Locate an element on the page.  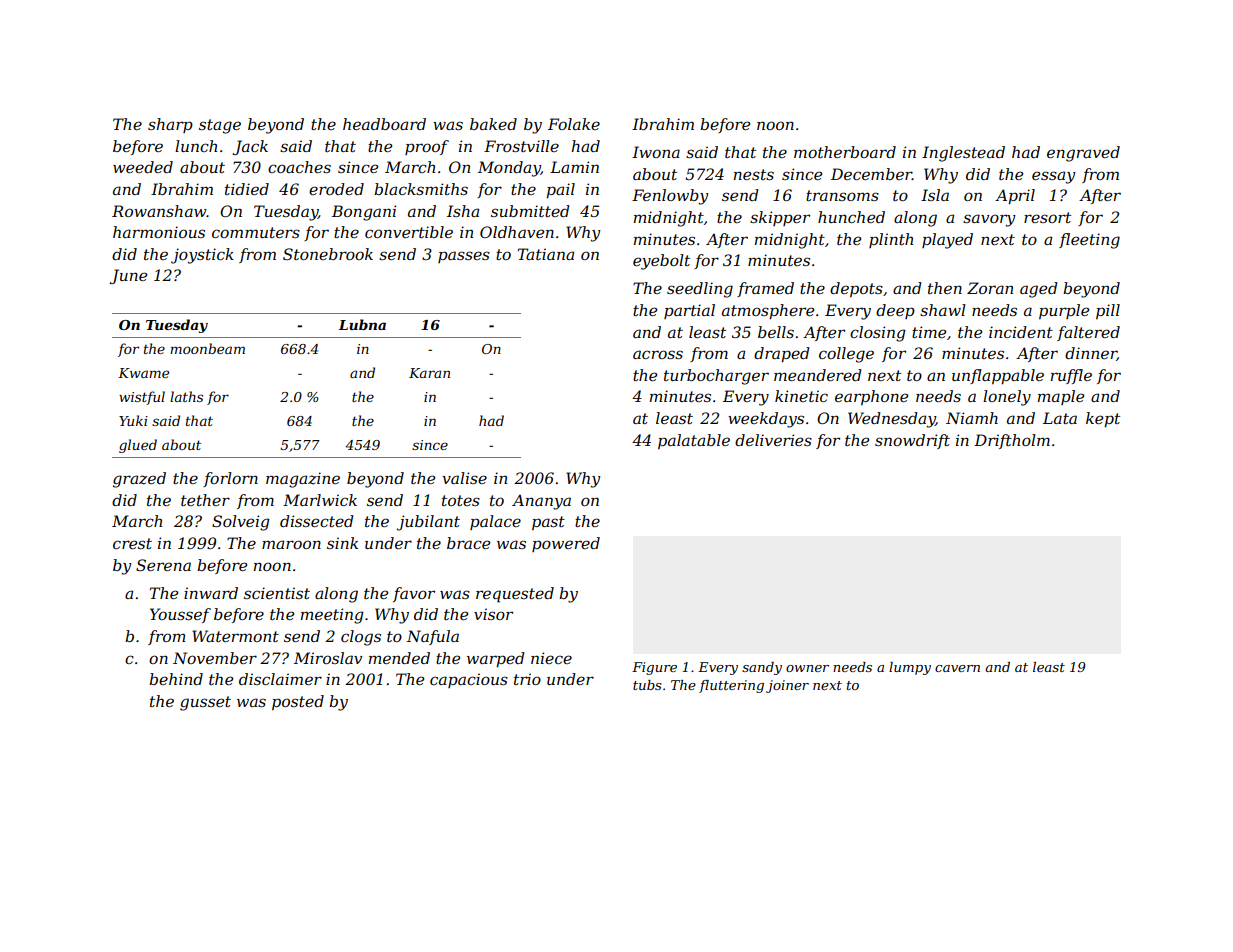
plinth is located at coordinates (891, 240).
